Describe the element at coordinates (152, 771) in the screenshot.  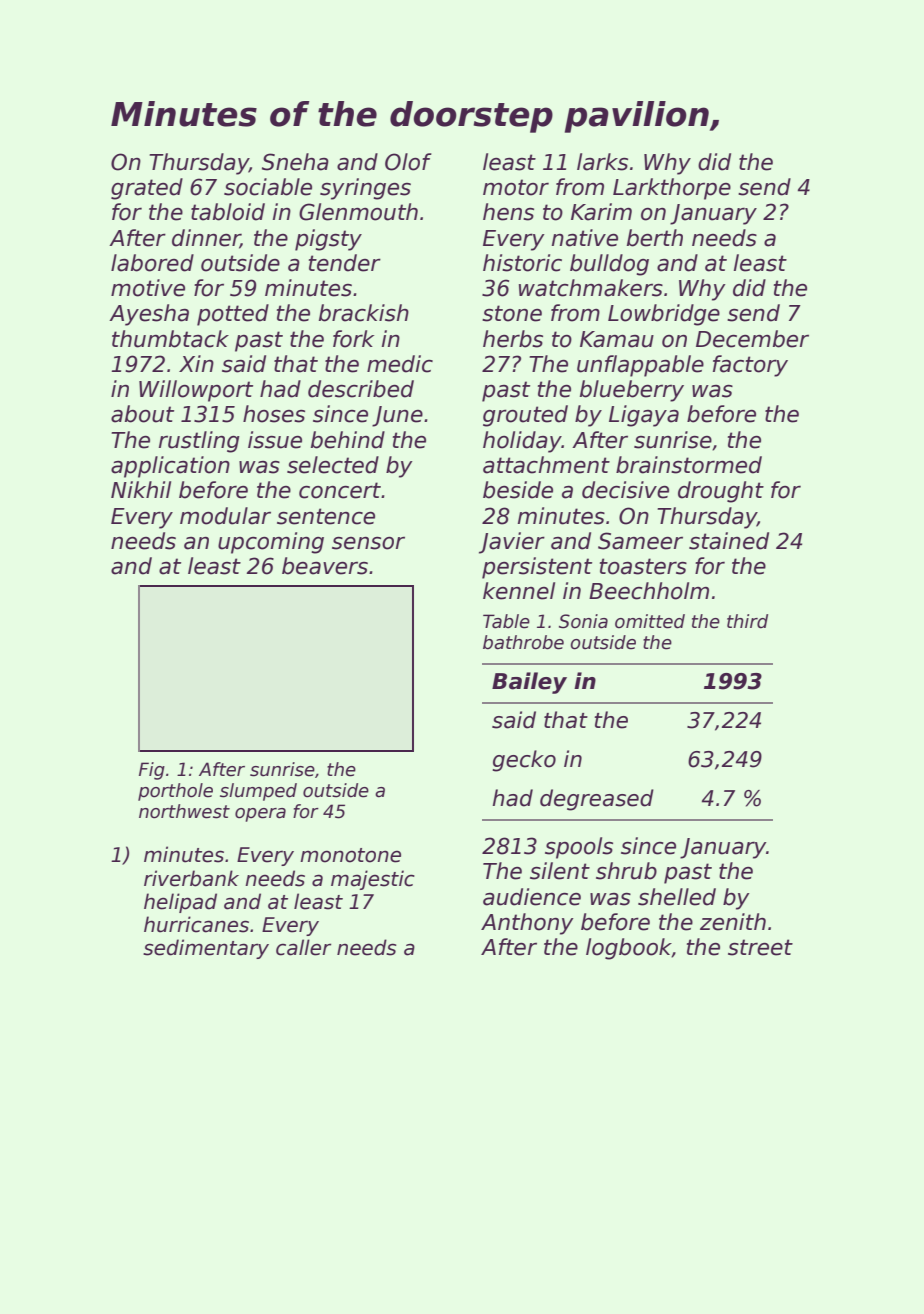
I see `Fig` at that location.
